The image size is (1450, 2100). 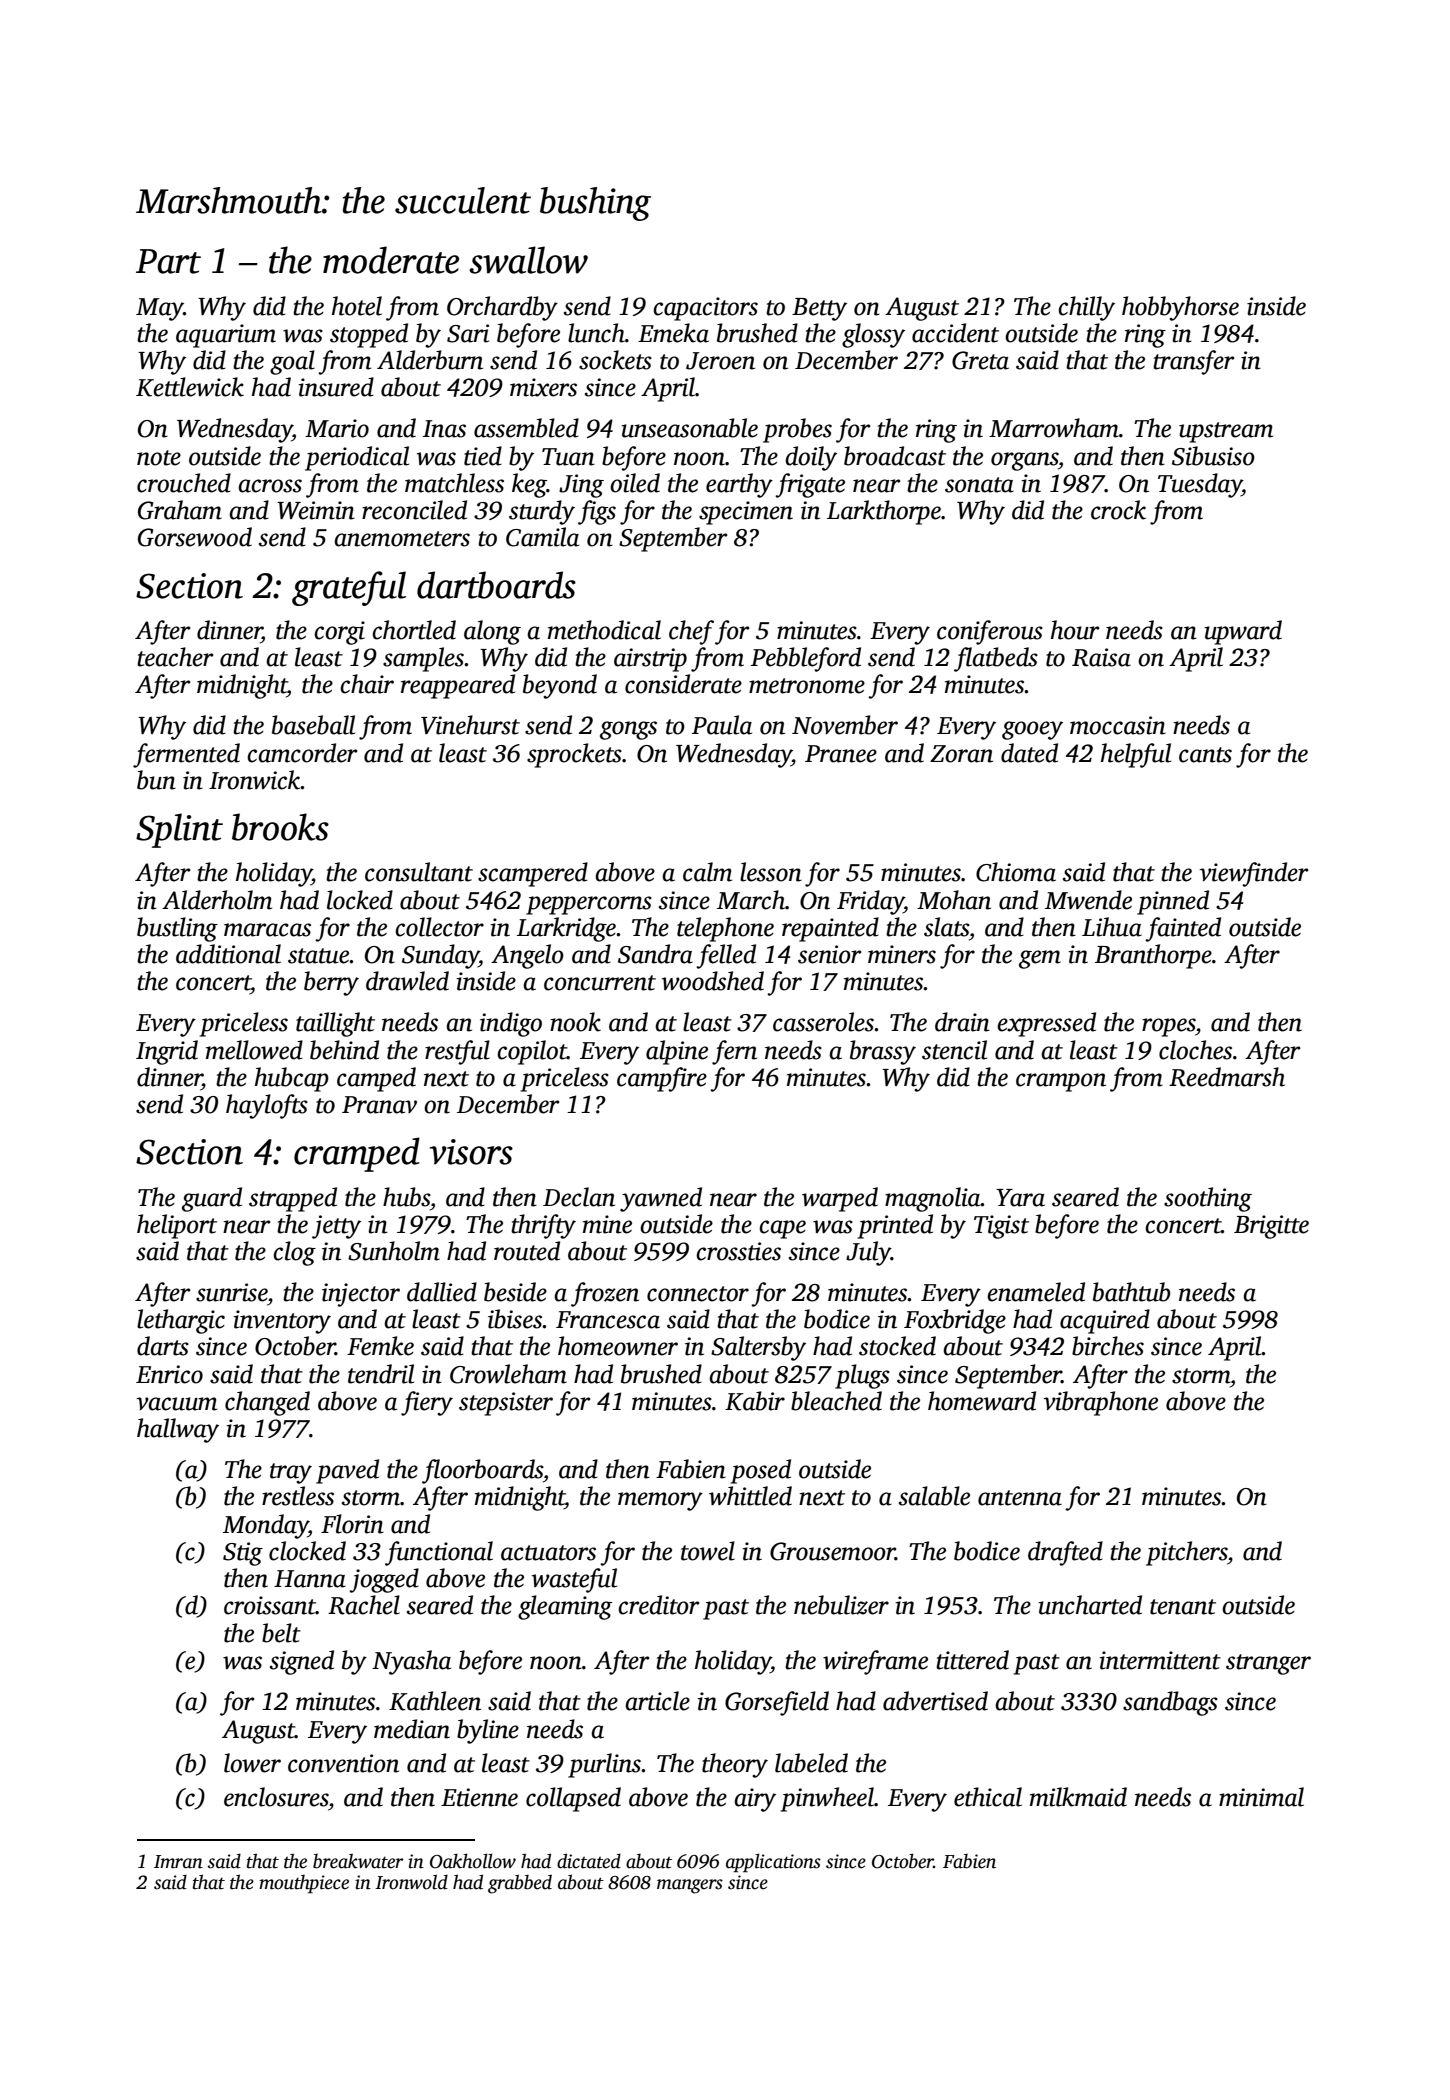 I want to click on fainted, so click(x=1183, y=929).
